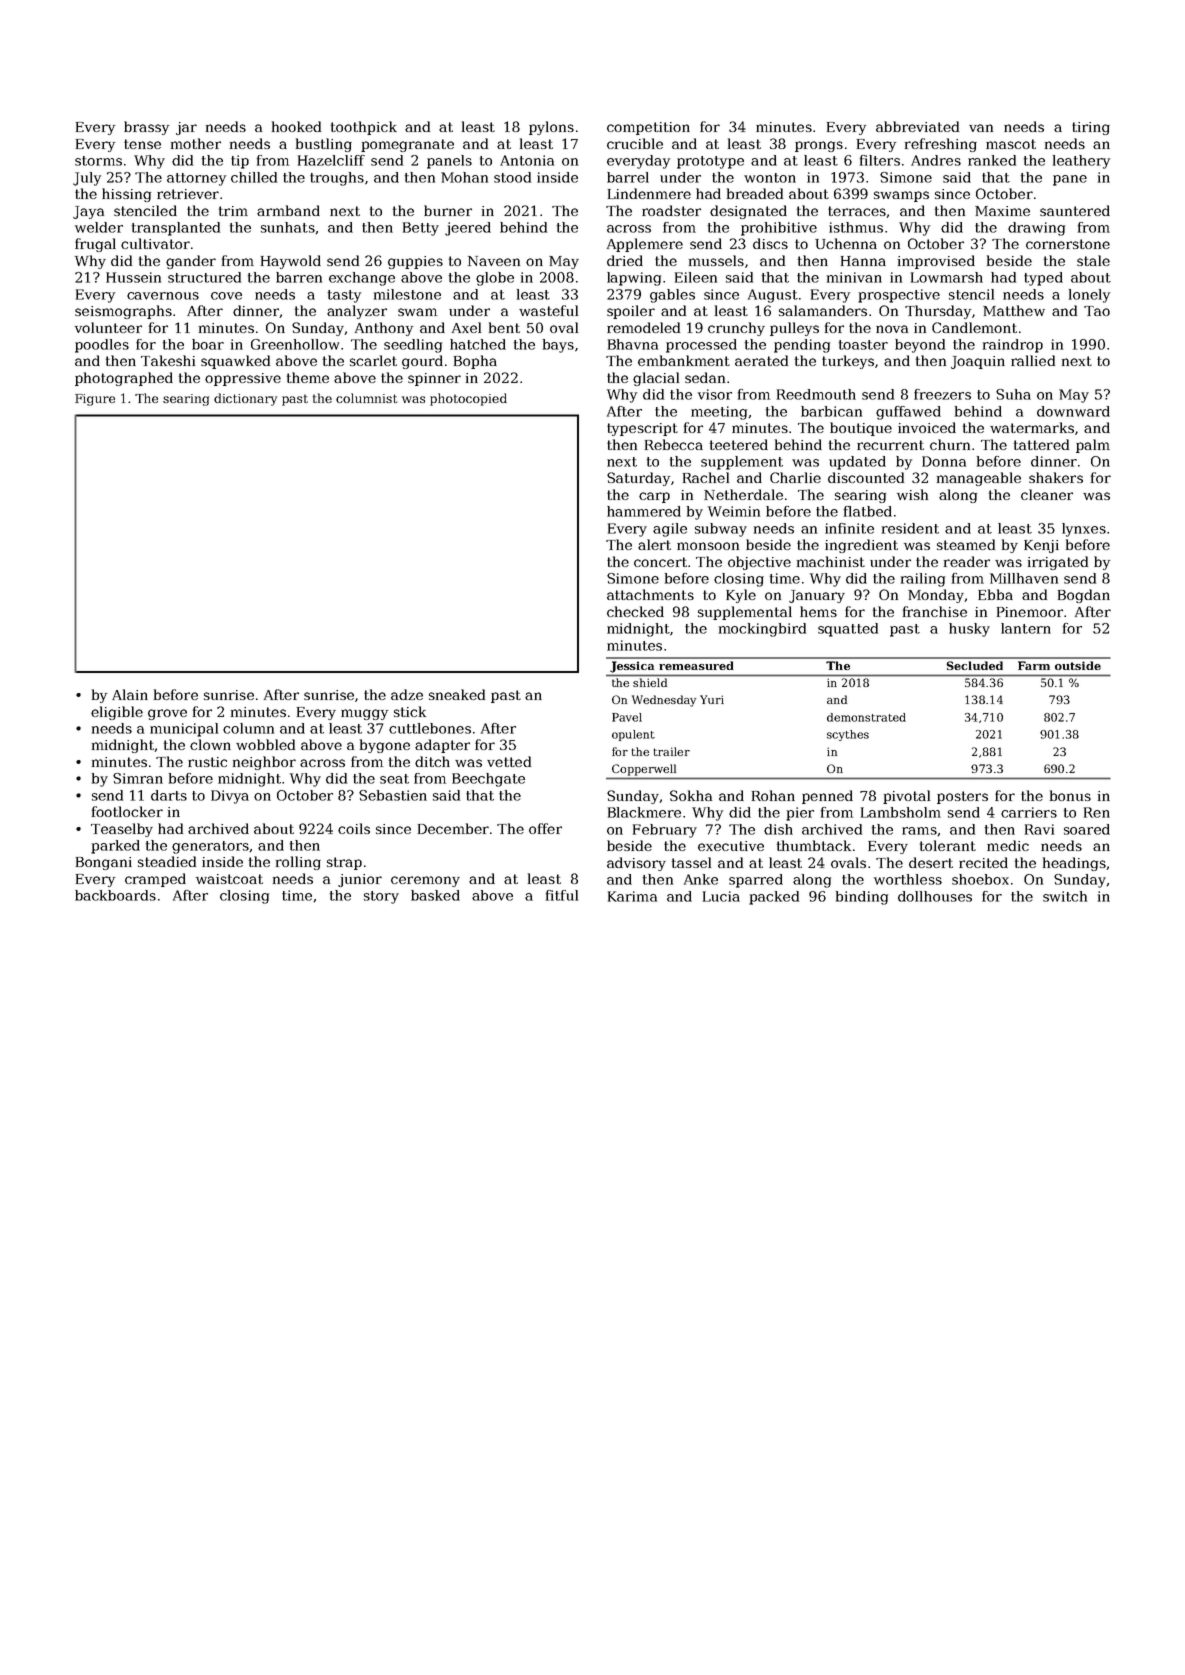  I want to click on vetted, so click(509, 761).
